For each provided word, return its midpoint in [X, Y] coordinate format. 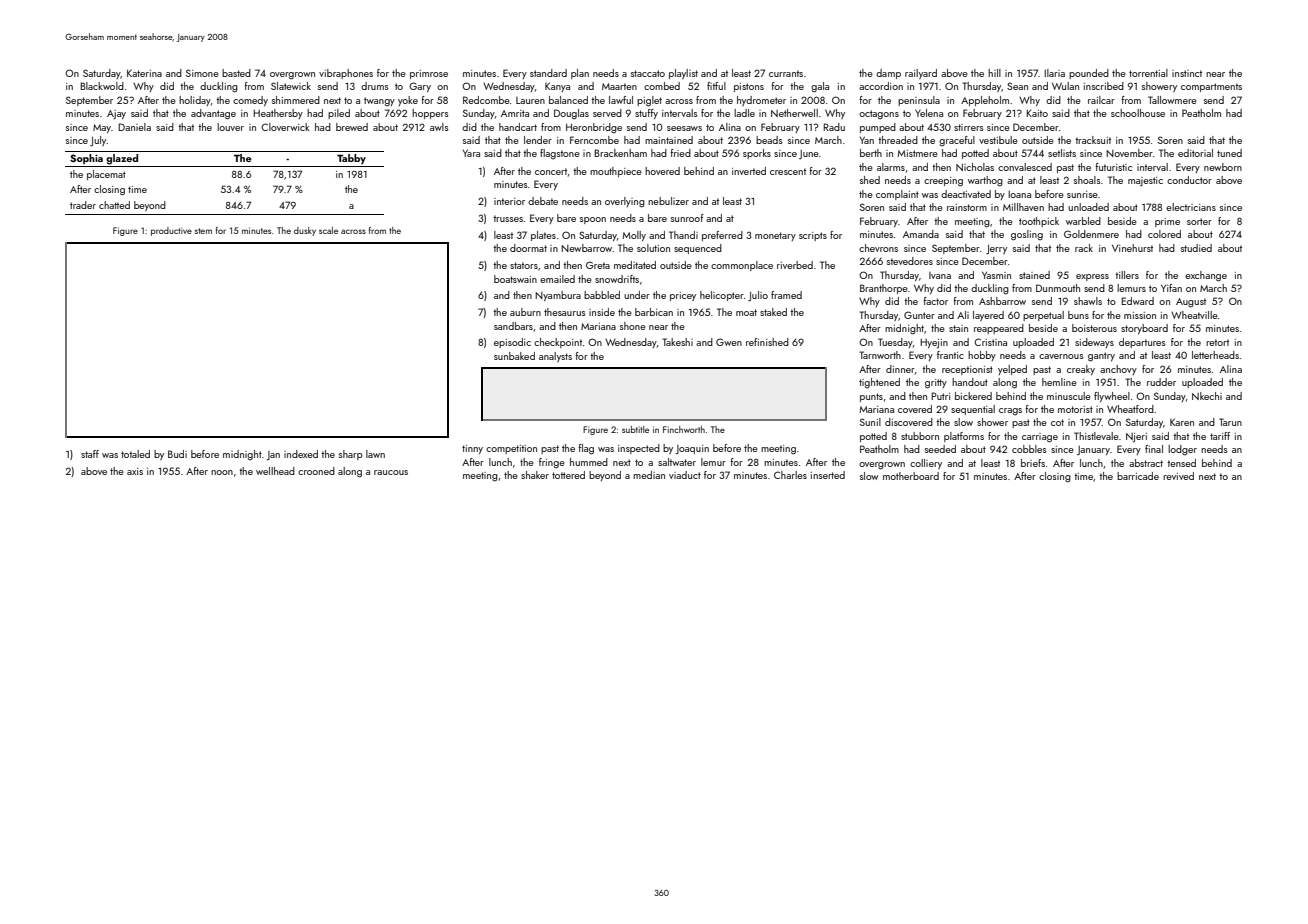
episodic [512, 343]
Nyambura [558, 296]
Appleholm [985, 101]
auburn [525, 312]
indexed [301, 454]
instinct [1187, 73]
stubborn [920, 436]
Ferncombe [594, 140]
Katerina [144, 73]
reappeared [999, 329]
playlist [683, 74]
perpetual [1043, 316]
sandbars [513, 326]
